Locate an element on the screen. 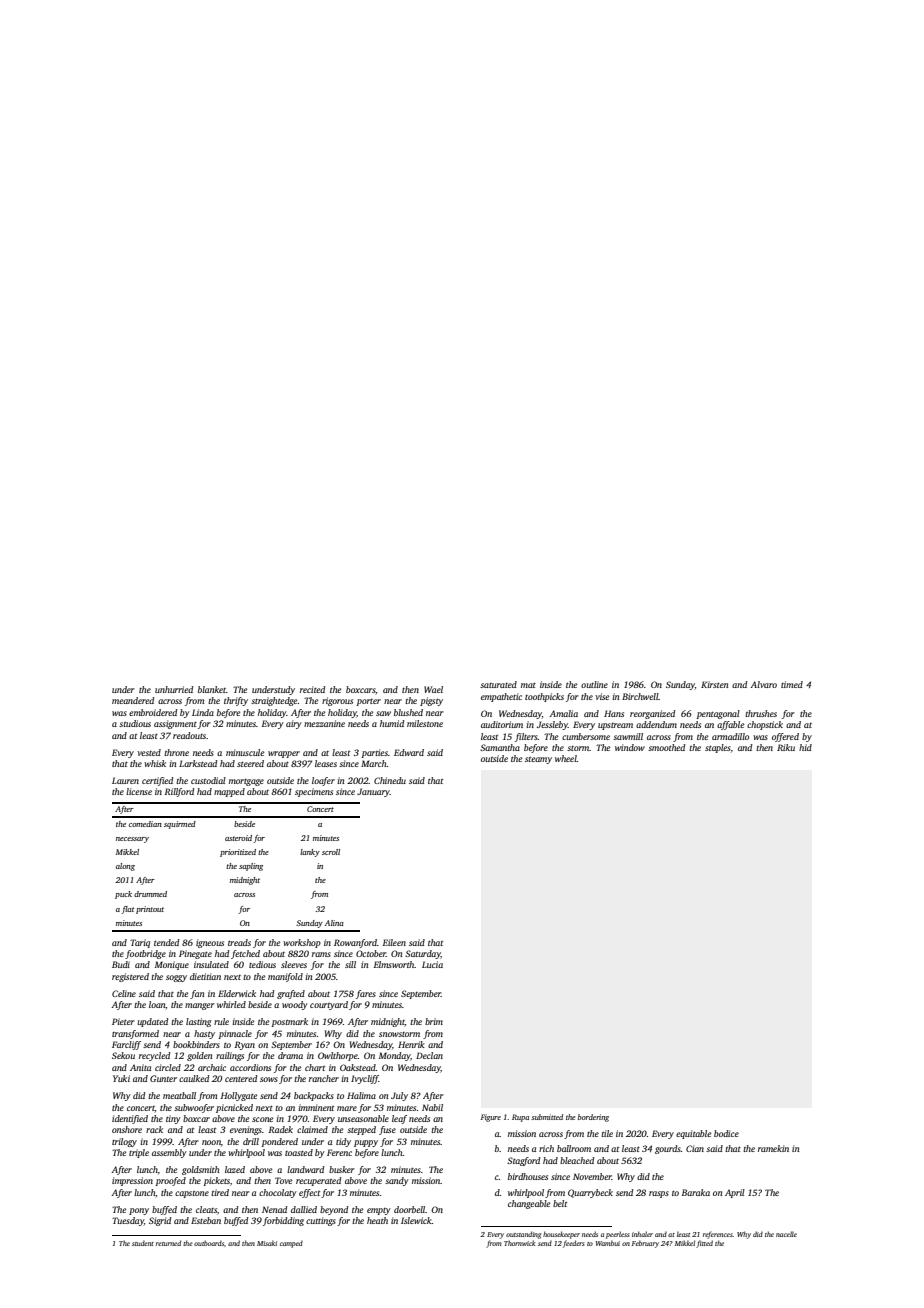 The image size is (924, 1308). unhurried is located at coordinates (174, 689).
